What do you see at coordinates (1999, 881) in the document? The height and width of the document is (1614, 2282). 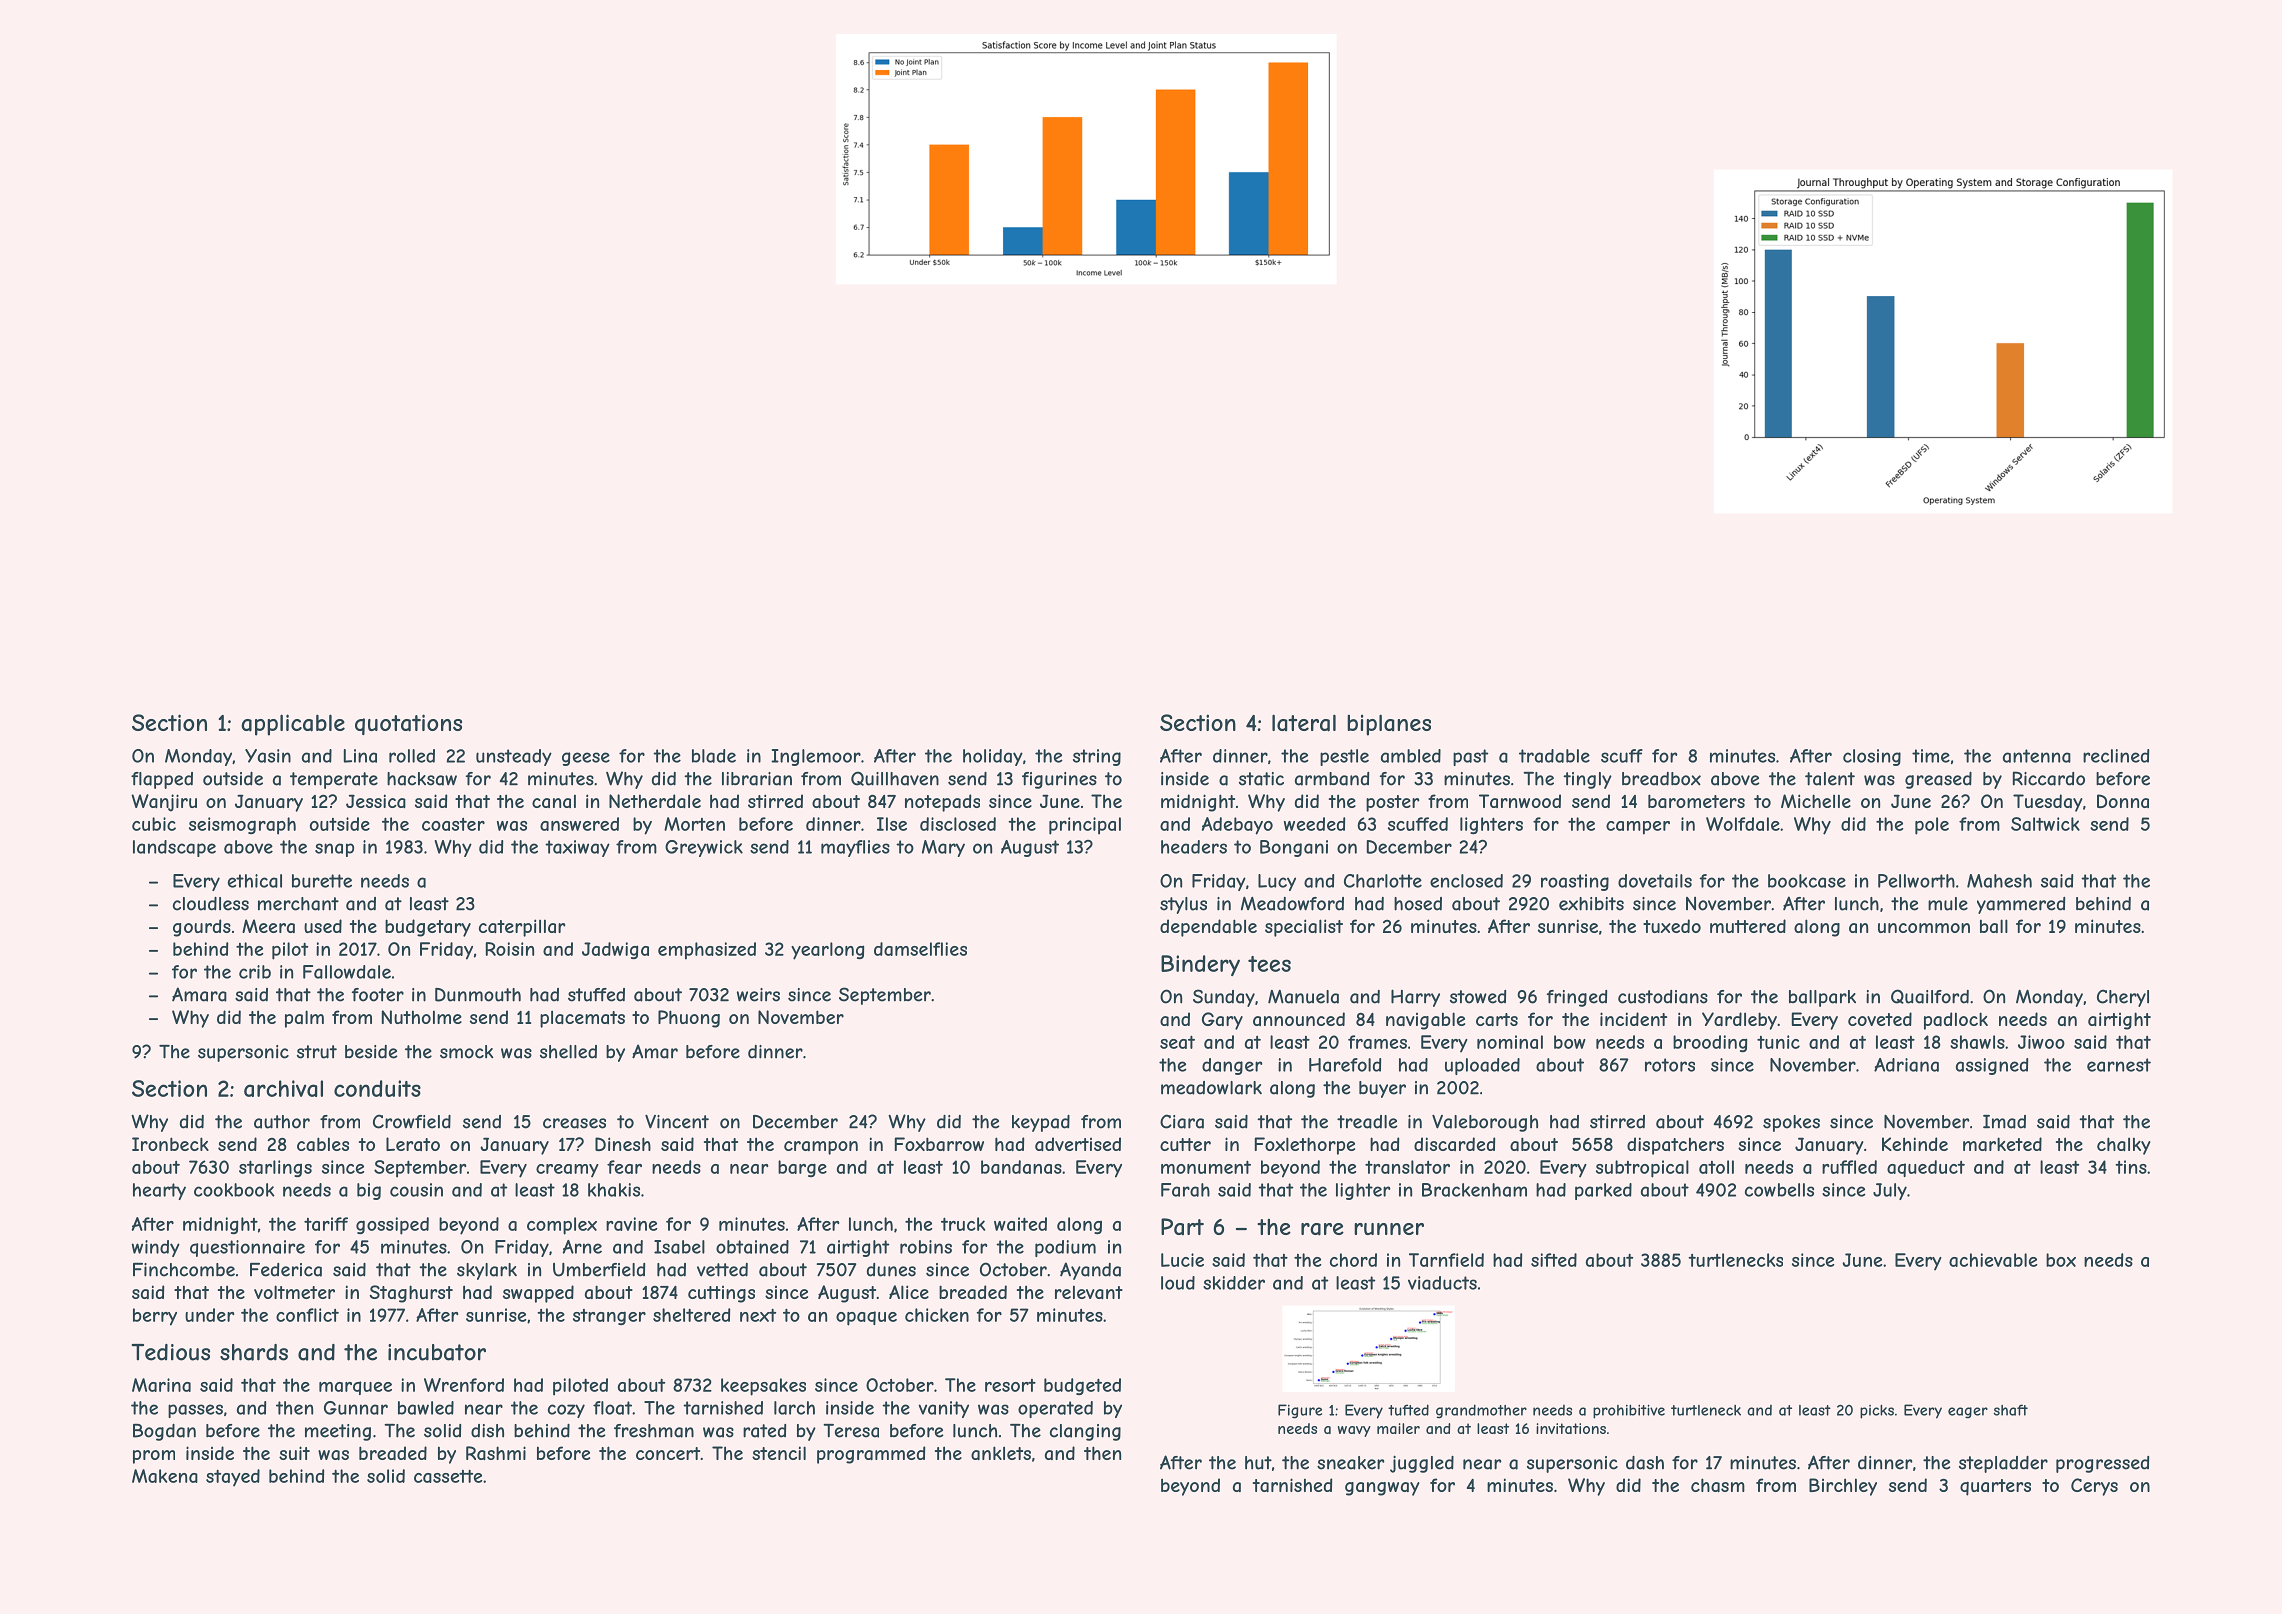 I see `Mahesh` at bounding box center [1999, 881].
